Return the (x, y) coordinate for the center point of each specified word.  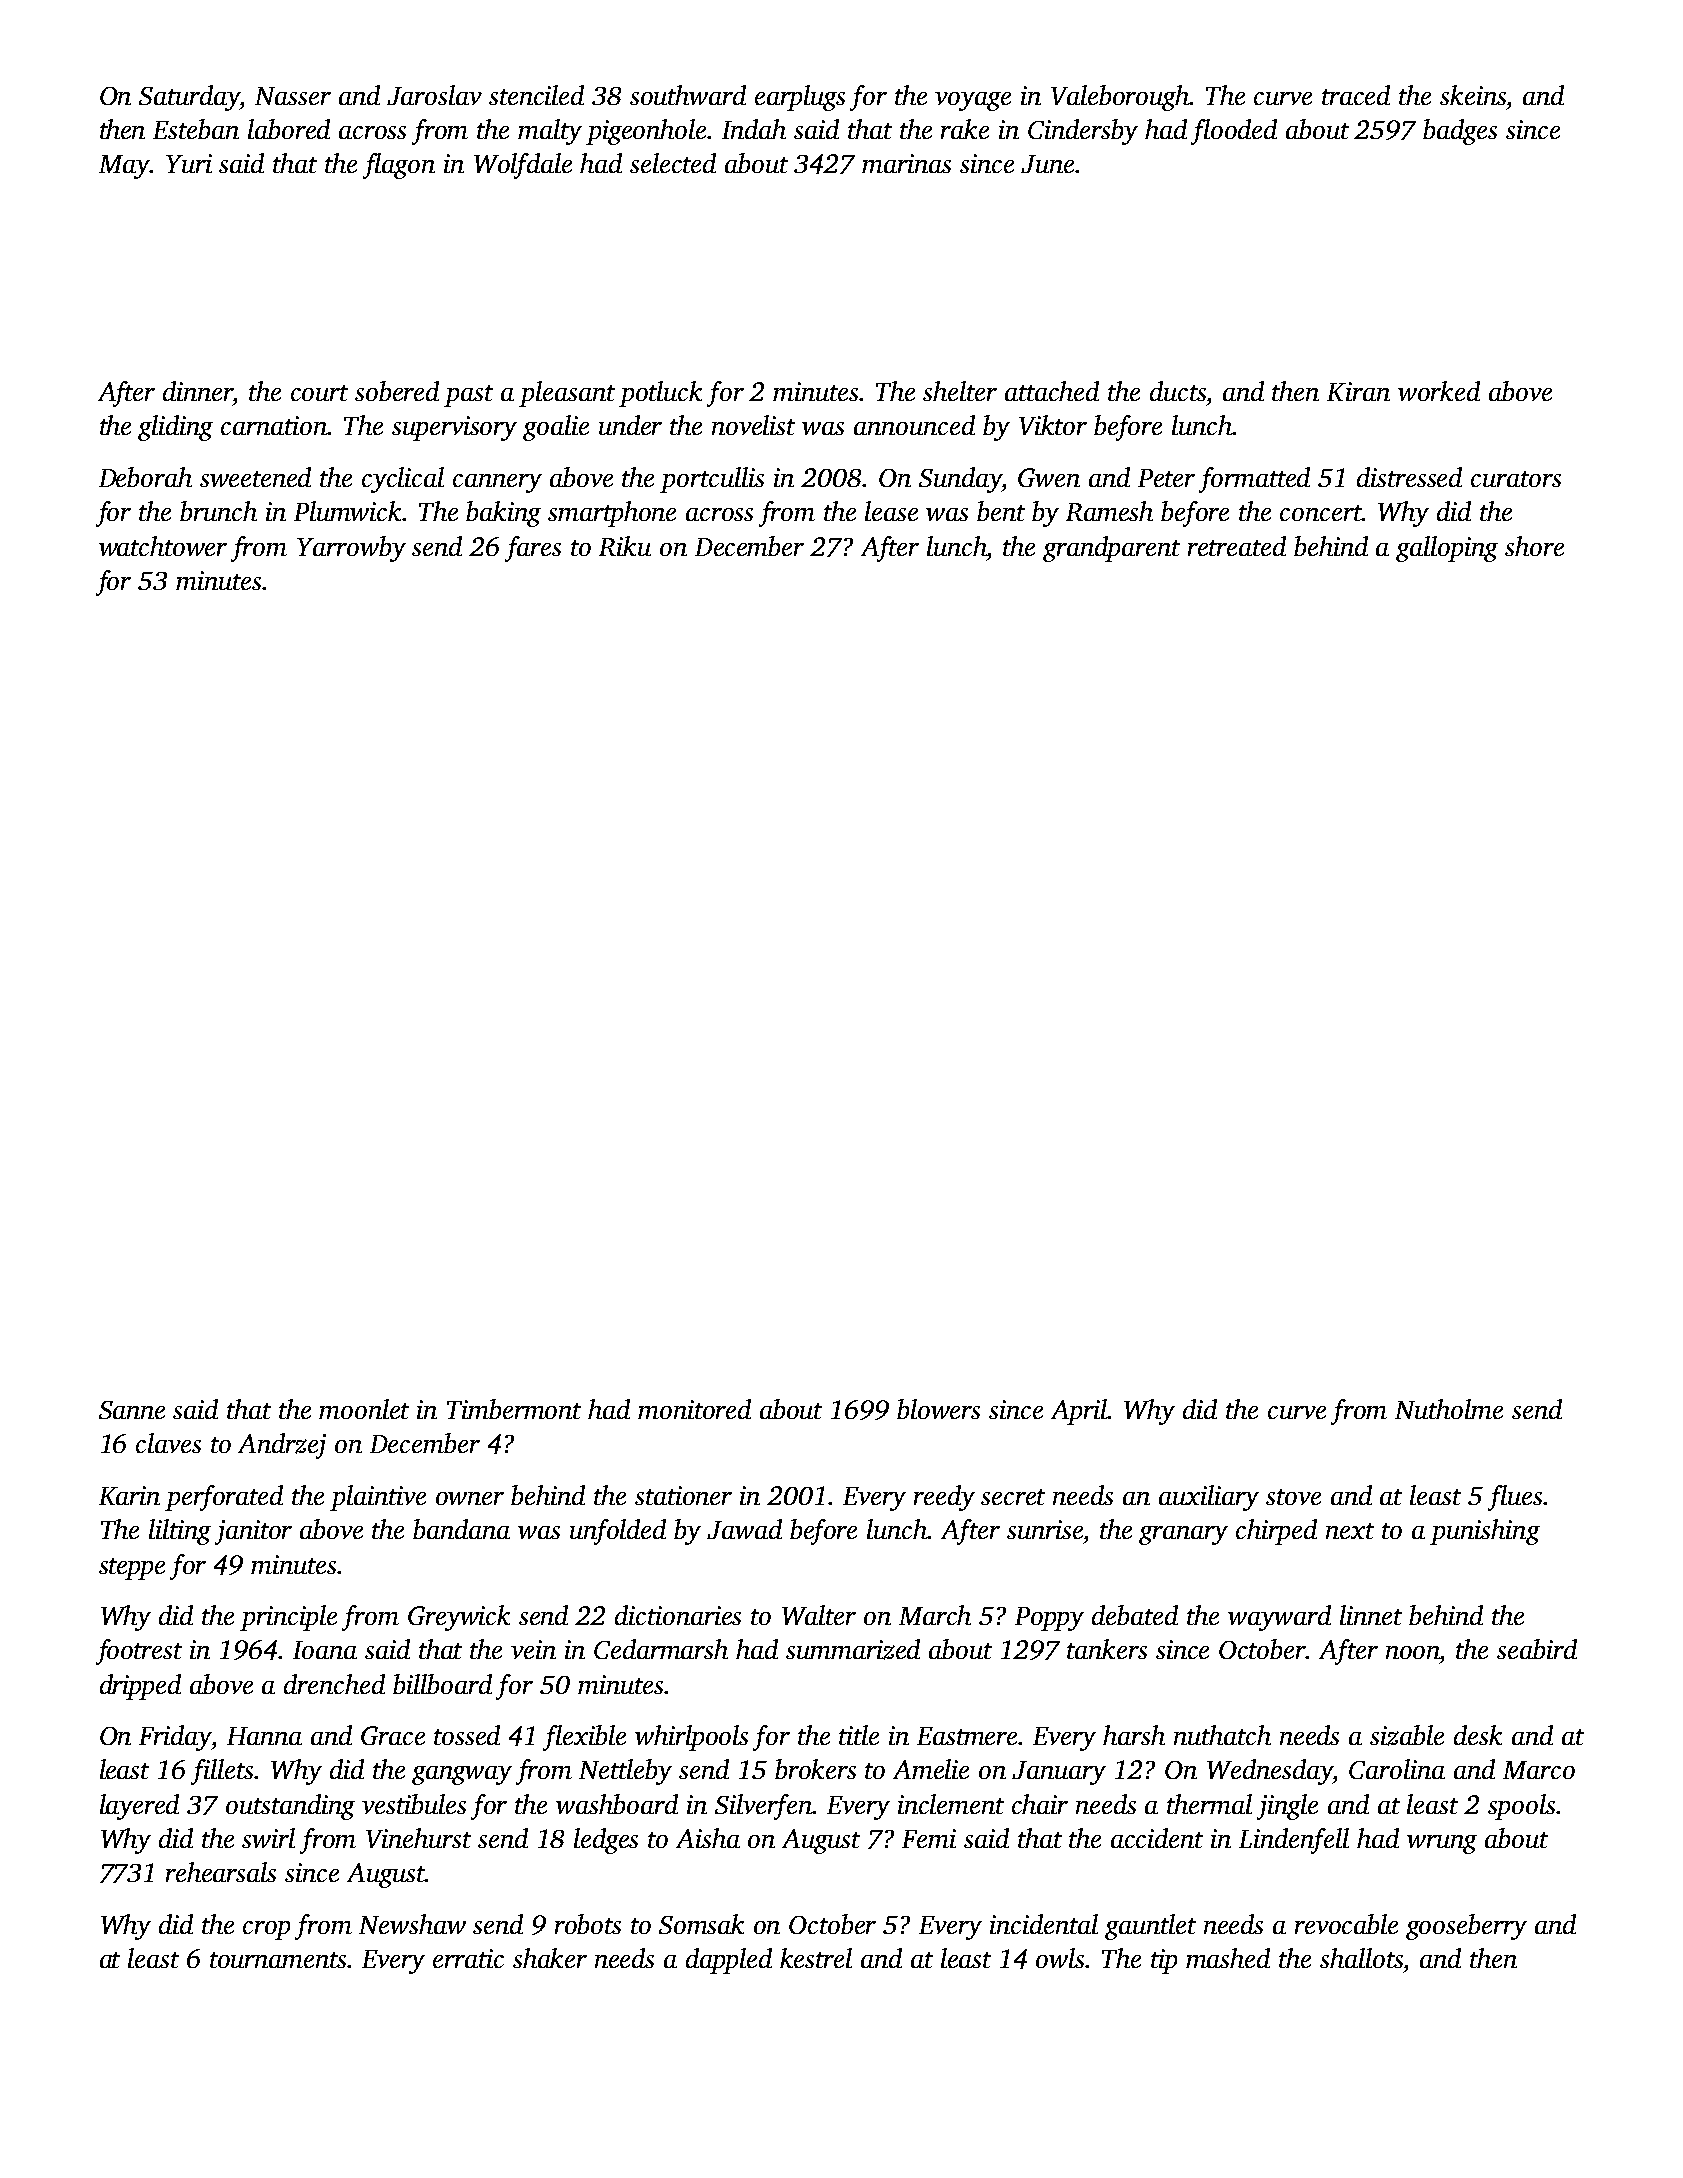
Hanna (264, 1736)
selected (673, 163)
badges (1460, 132)
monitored (694, 1409)
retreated (1237, 546)
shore (1534, 546)
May (124, 167)
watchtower (163, 546)
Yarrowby (351, 549)
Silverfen (763, 1807)
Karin (129, 1495)
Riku (625, 546)
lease (891, 511)
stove (1293, 1497)
